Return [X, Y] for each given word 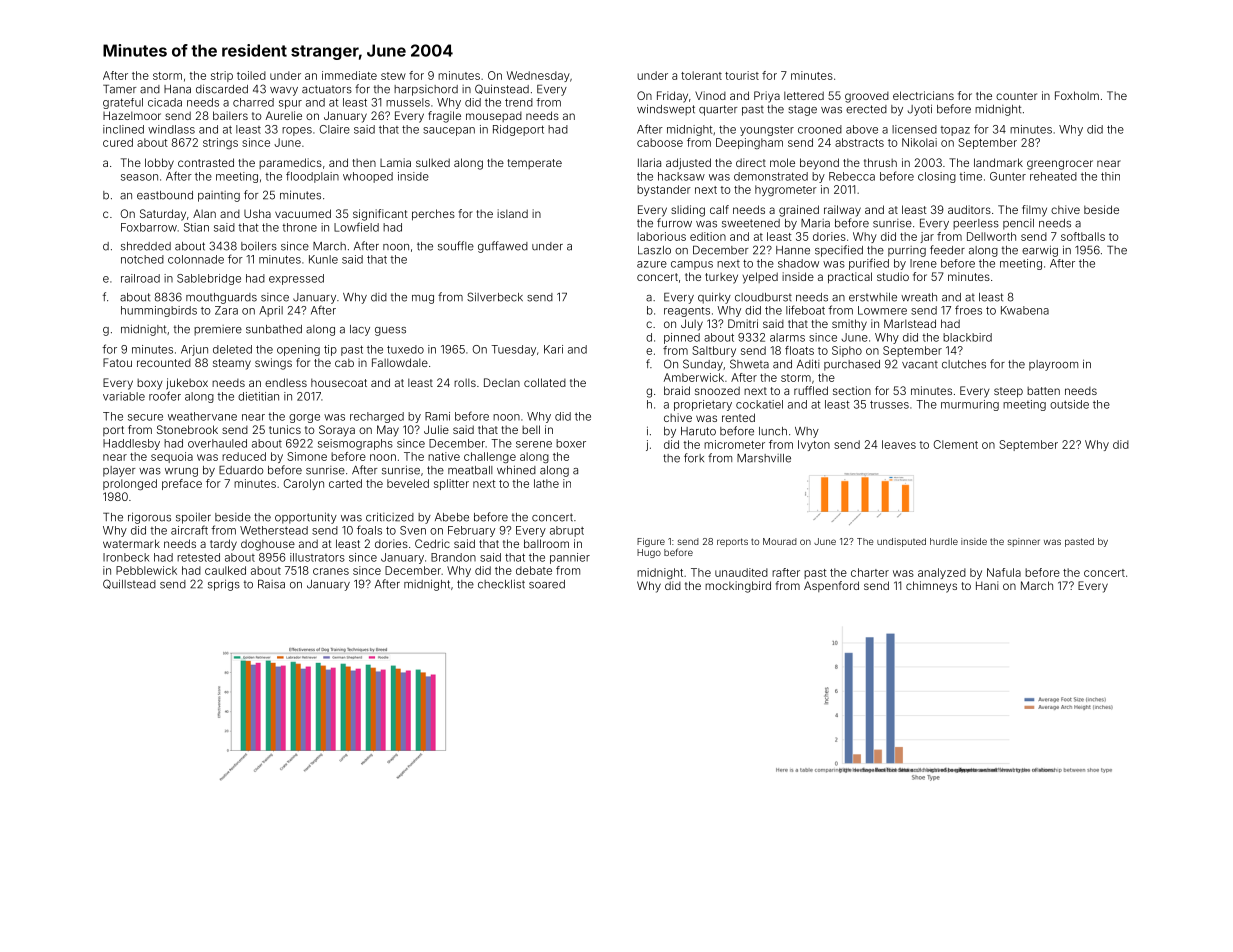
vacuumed [303, 213]
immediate [349, 75]
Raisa [271, 584]
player [119, 471]
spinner [1024, 542]
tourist [742, 75]
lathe [546, 483]
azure [652, 264]
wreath [919, 297]
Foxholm [1077, 95]
